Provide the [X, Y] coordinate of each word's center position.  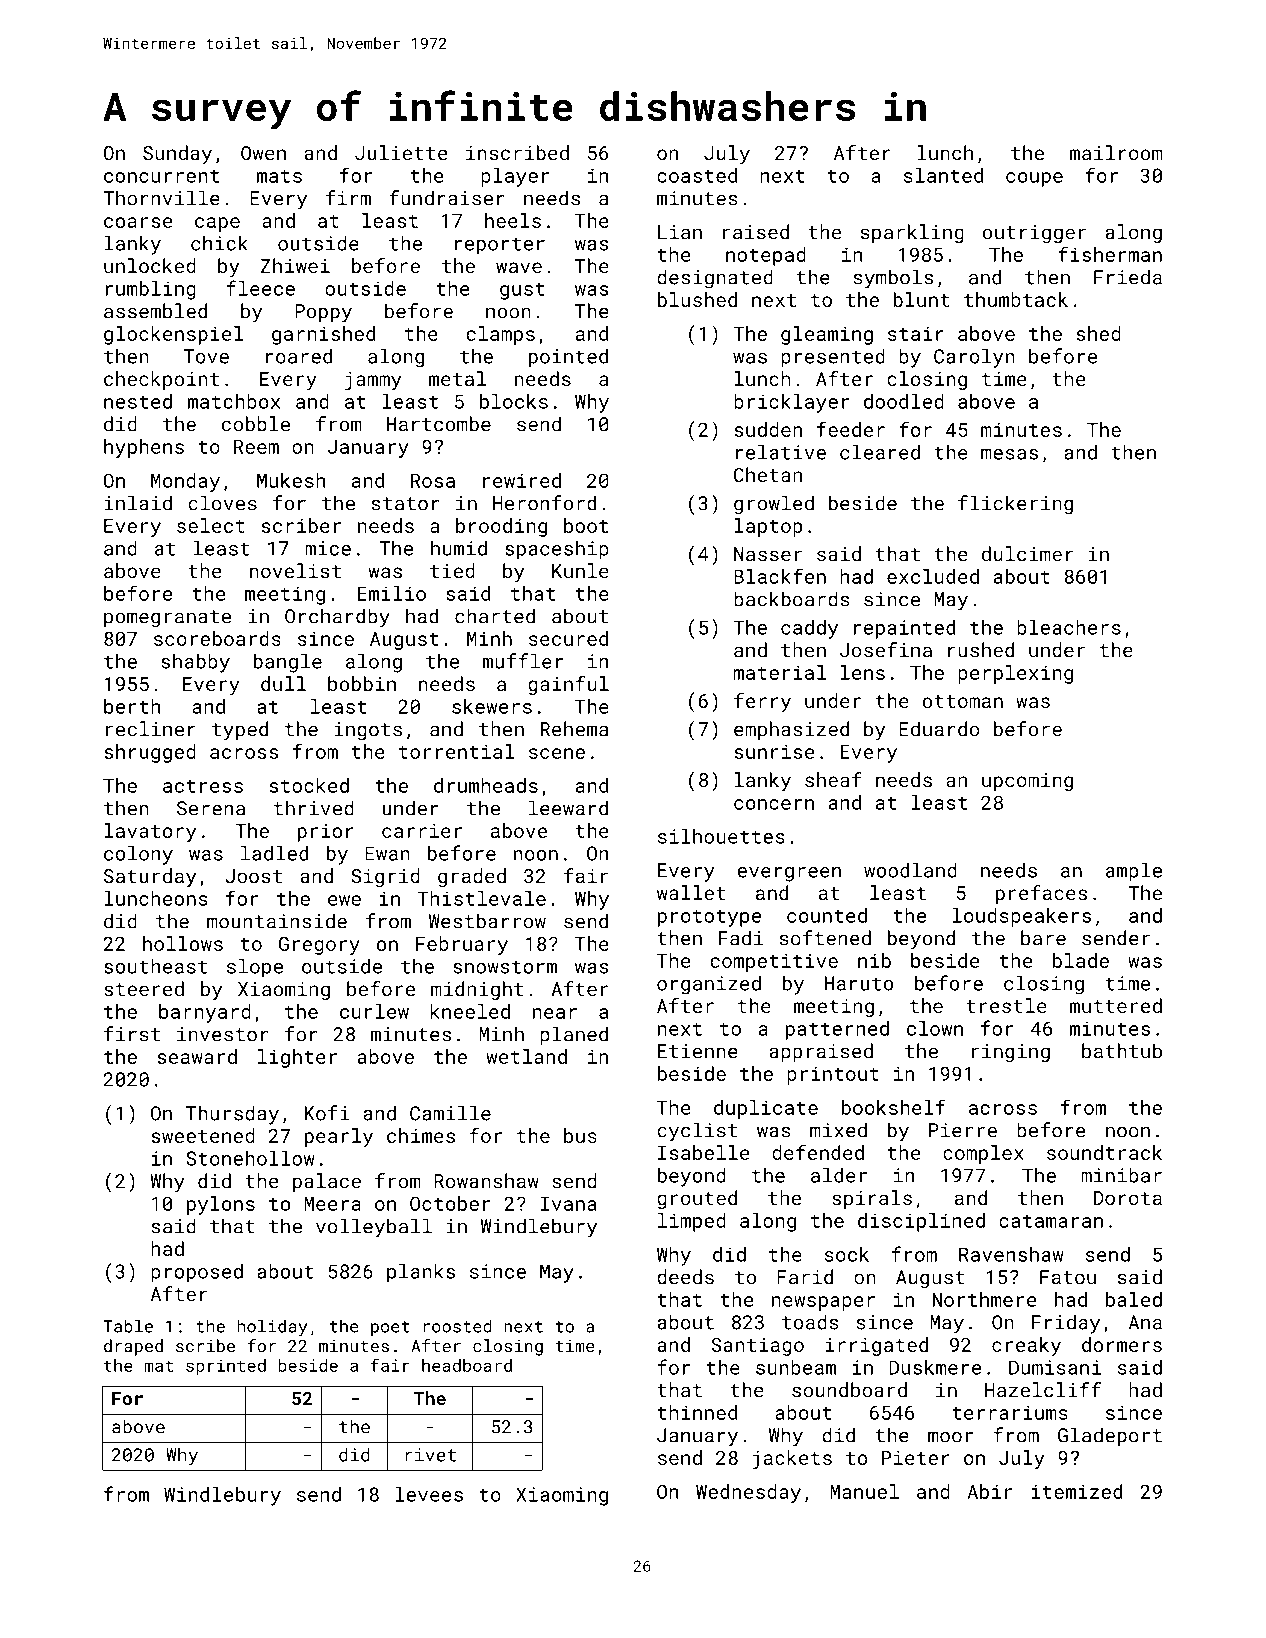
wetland [526, 1056]
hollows [183, 943]
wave [519, 267]
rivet [430, 1455]
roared [299, 356]
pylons [221, 1205]
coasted [697, 175]
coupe [1034, 179]
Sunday [177, 154]
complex [983, 1154]
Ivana [568, 1203]
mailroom [1116, 152]
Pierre [963, 1130]
